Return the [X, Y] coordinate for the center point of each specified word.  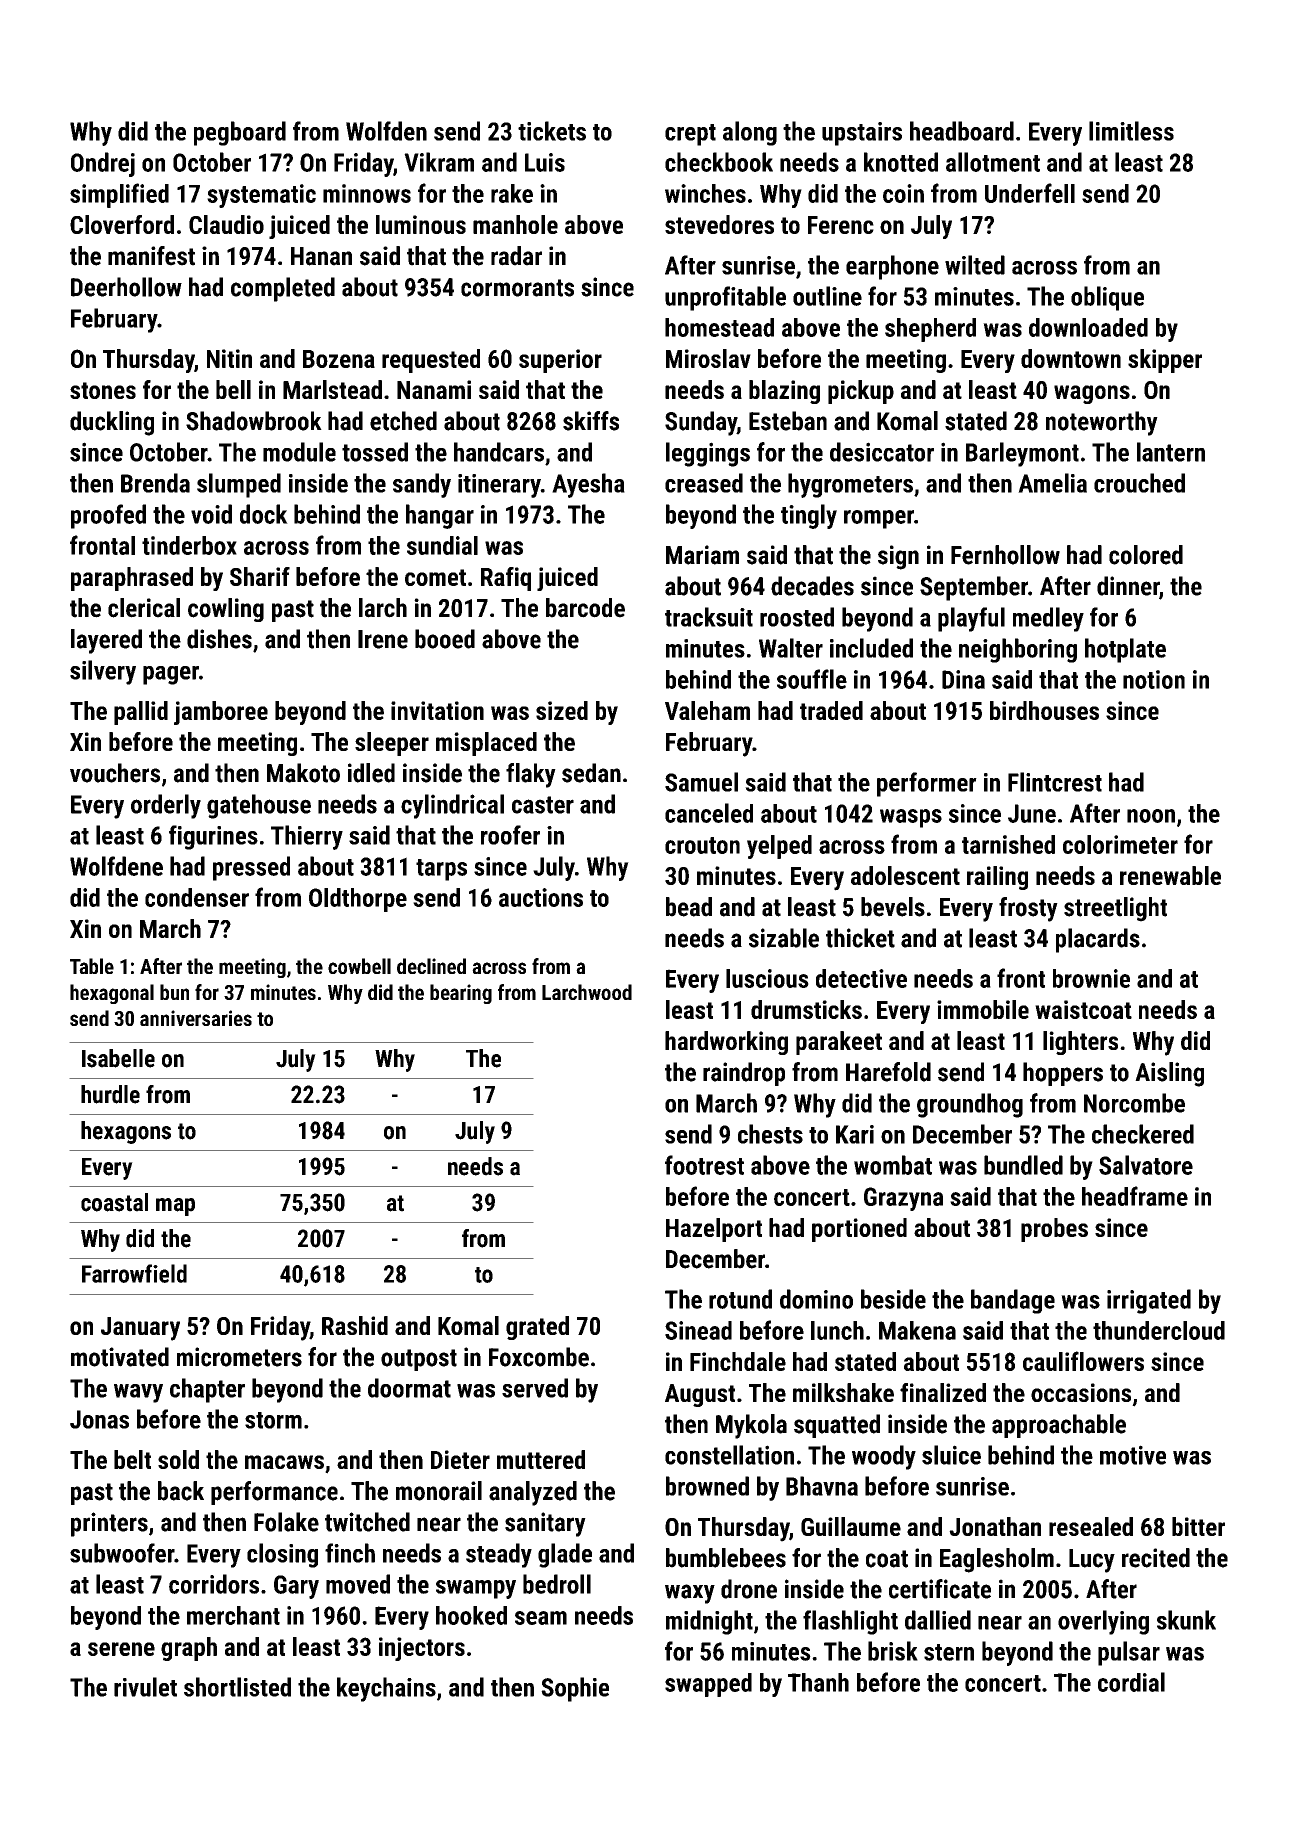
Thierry [307, 837]
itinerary [499, 486]
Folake [286, 1522]
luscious [767, 978]
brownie [1091, 978]
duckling [112, 423]
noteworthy [1102, 423]
